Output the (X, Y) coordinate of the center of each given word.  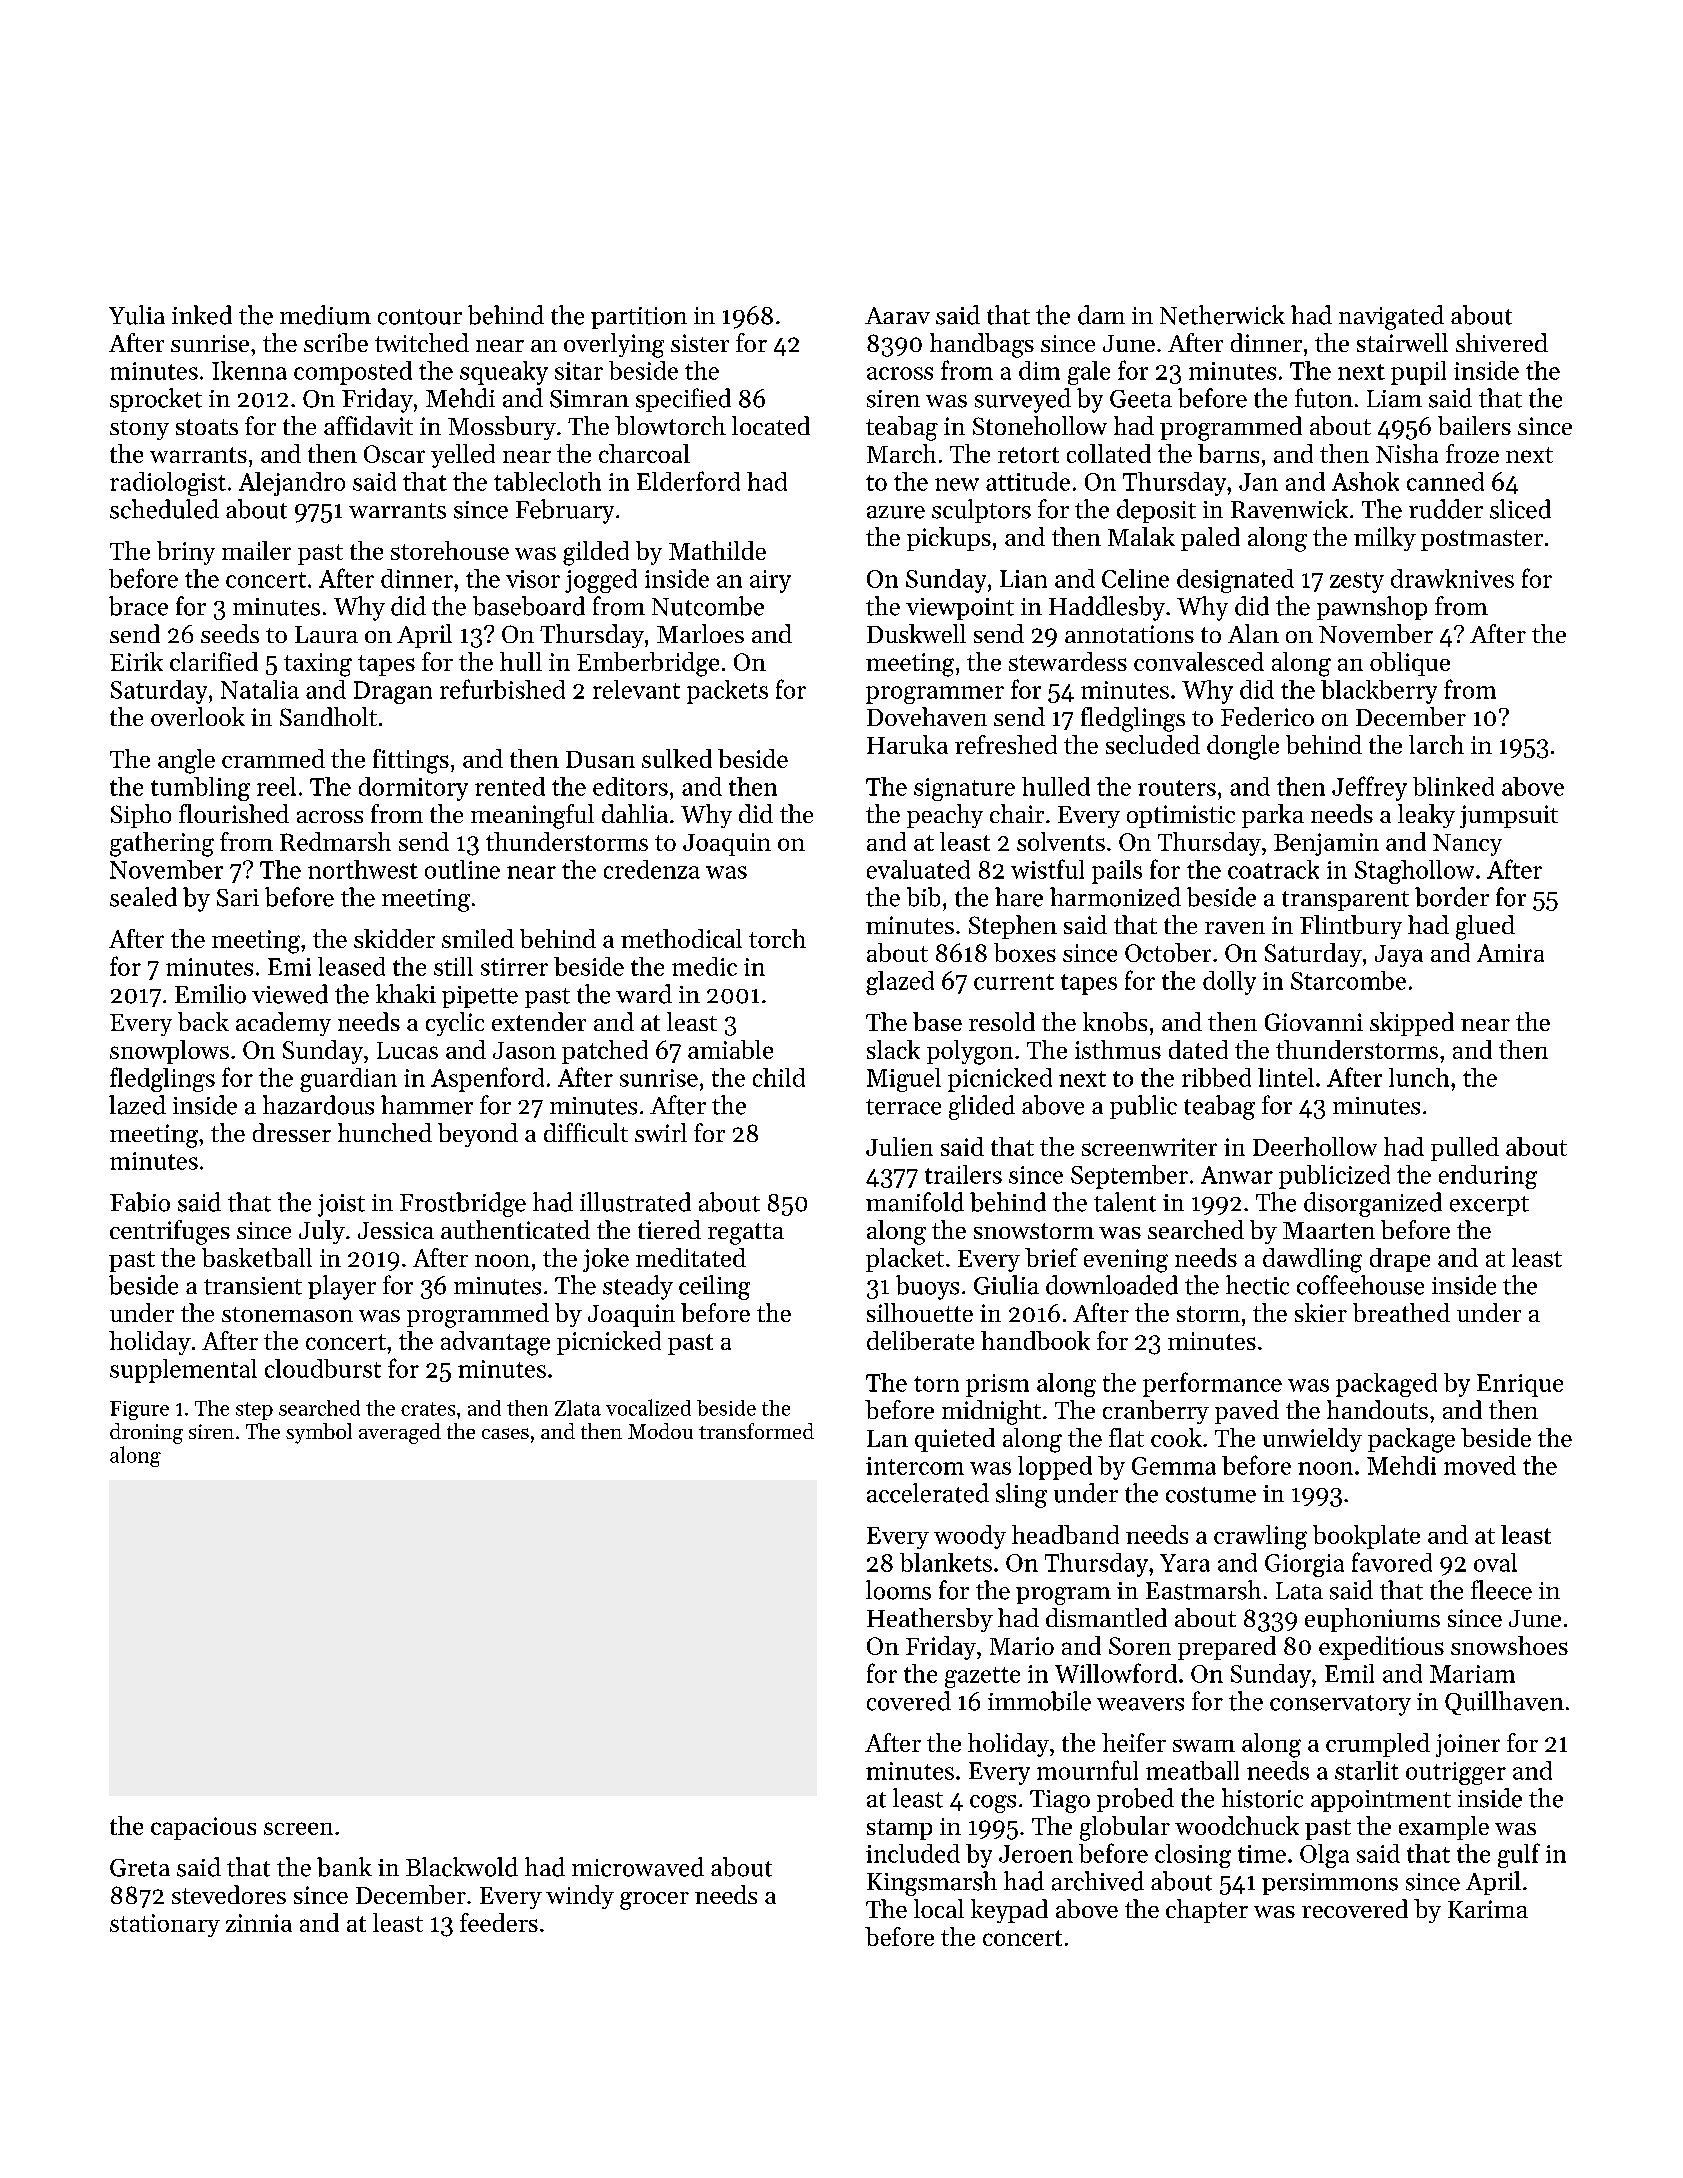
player (342, 1287)
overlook (198, 716)
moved (1480, 1465)
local (939, 1908)
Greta (140, 1868)
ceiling (714, 1287)
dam (1101, 315)
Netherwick (1222, 315)
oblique (1410, 664)
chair (1017, 813)
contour (420, 317)
